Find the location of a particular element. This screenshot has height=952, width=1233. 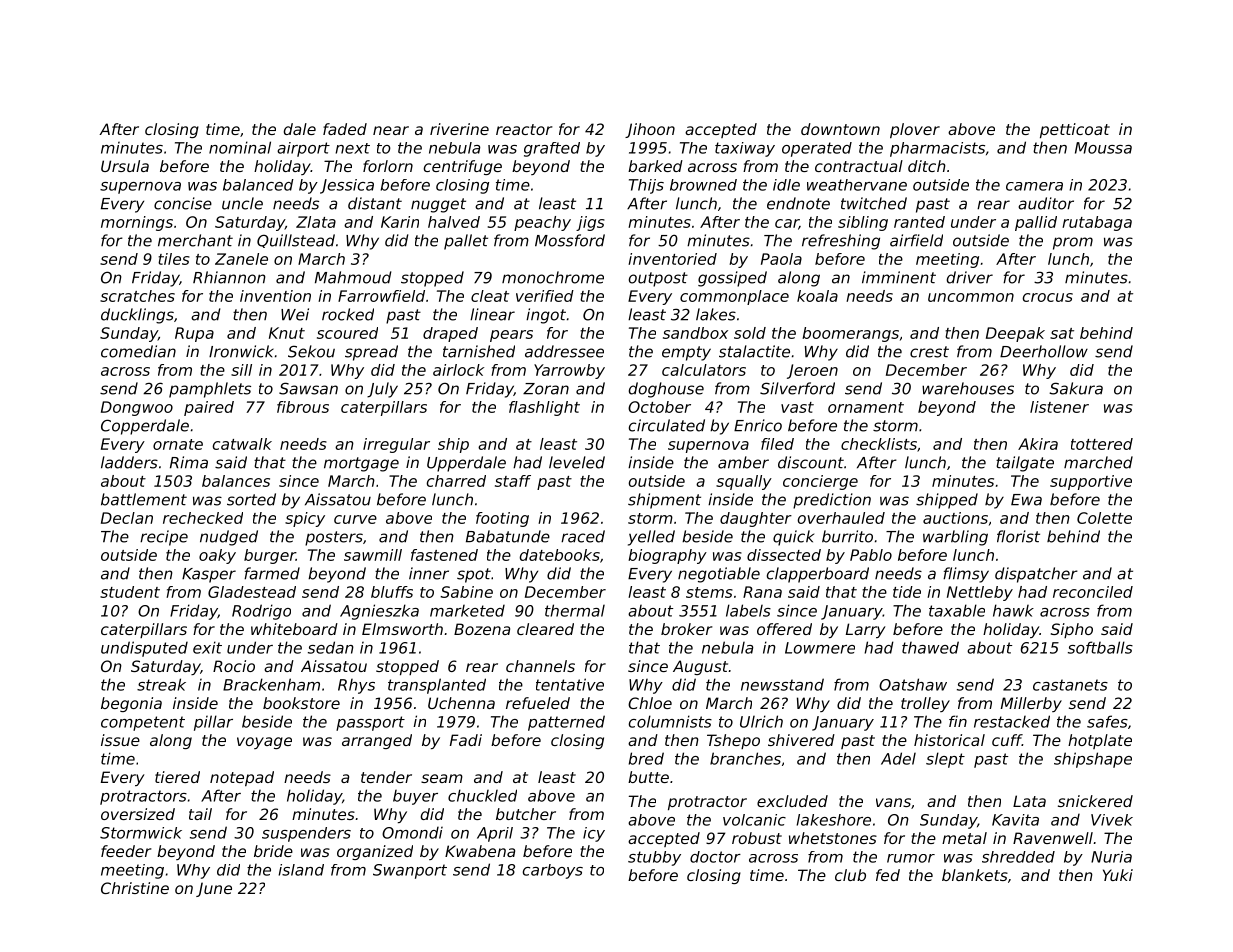

crest is located at coordinates (929, 352).
